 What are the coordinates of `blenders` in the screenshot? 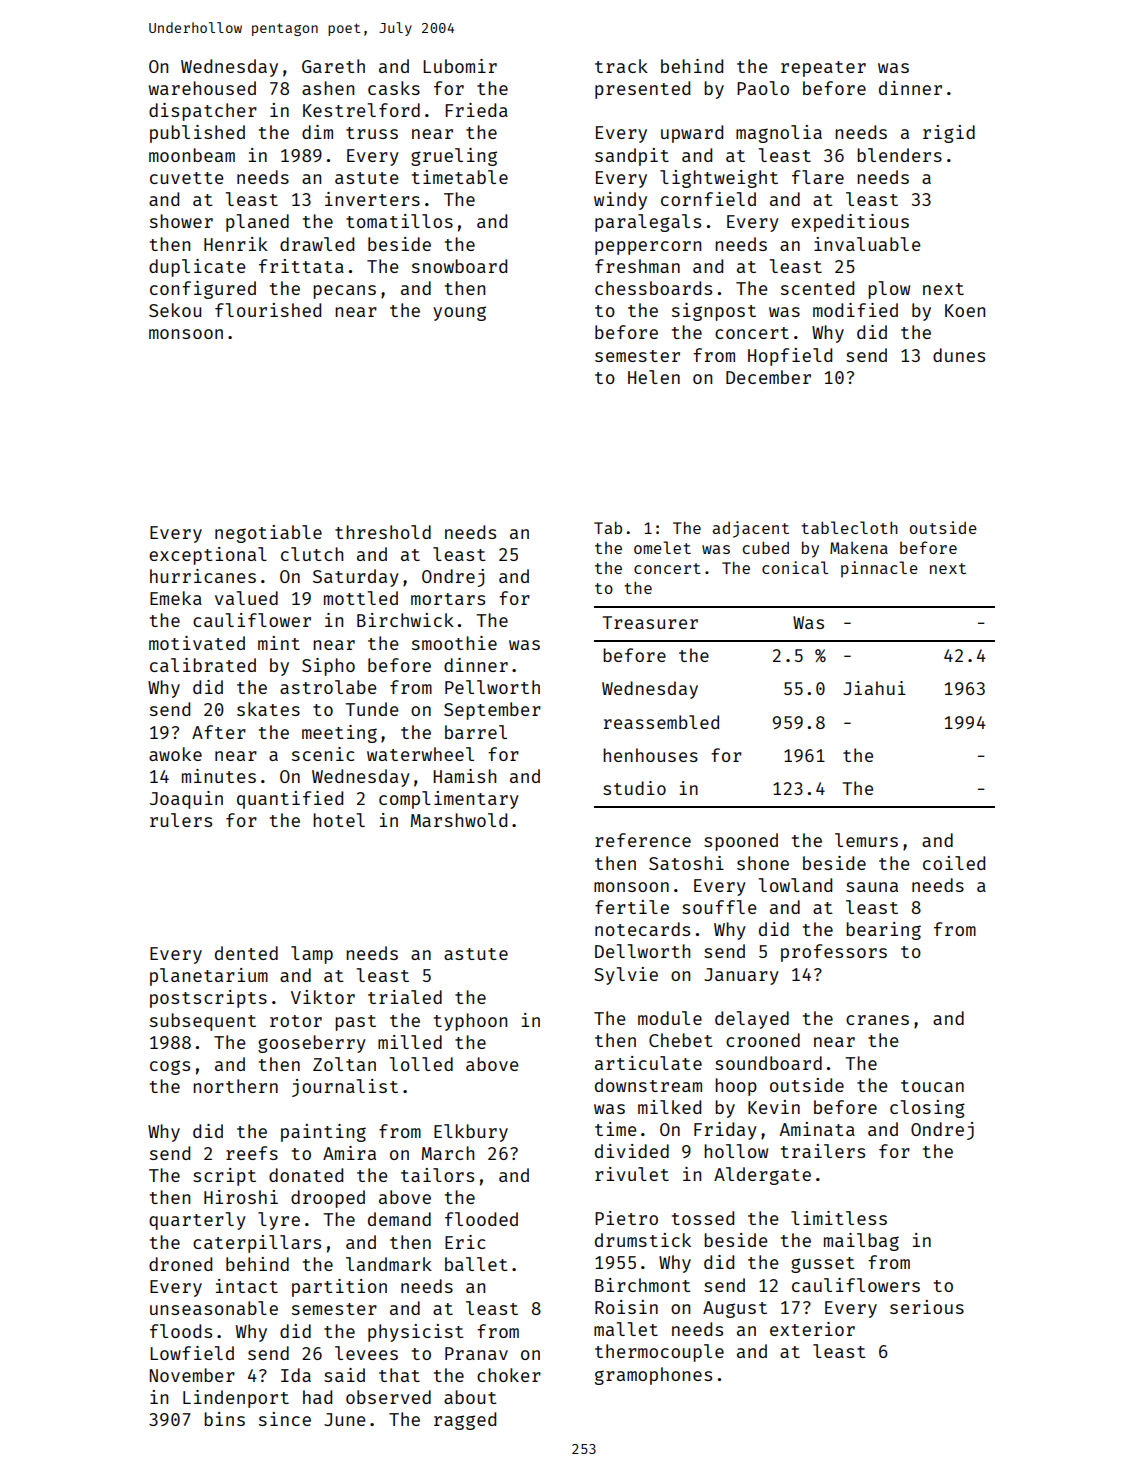 It's located at (899, 155).
